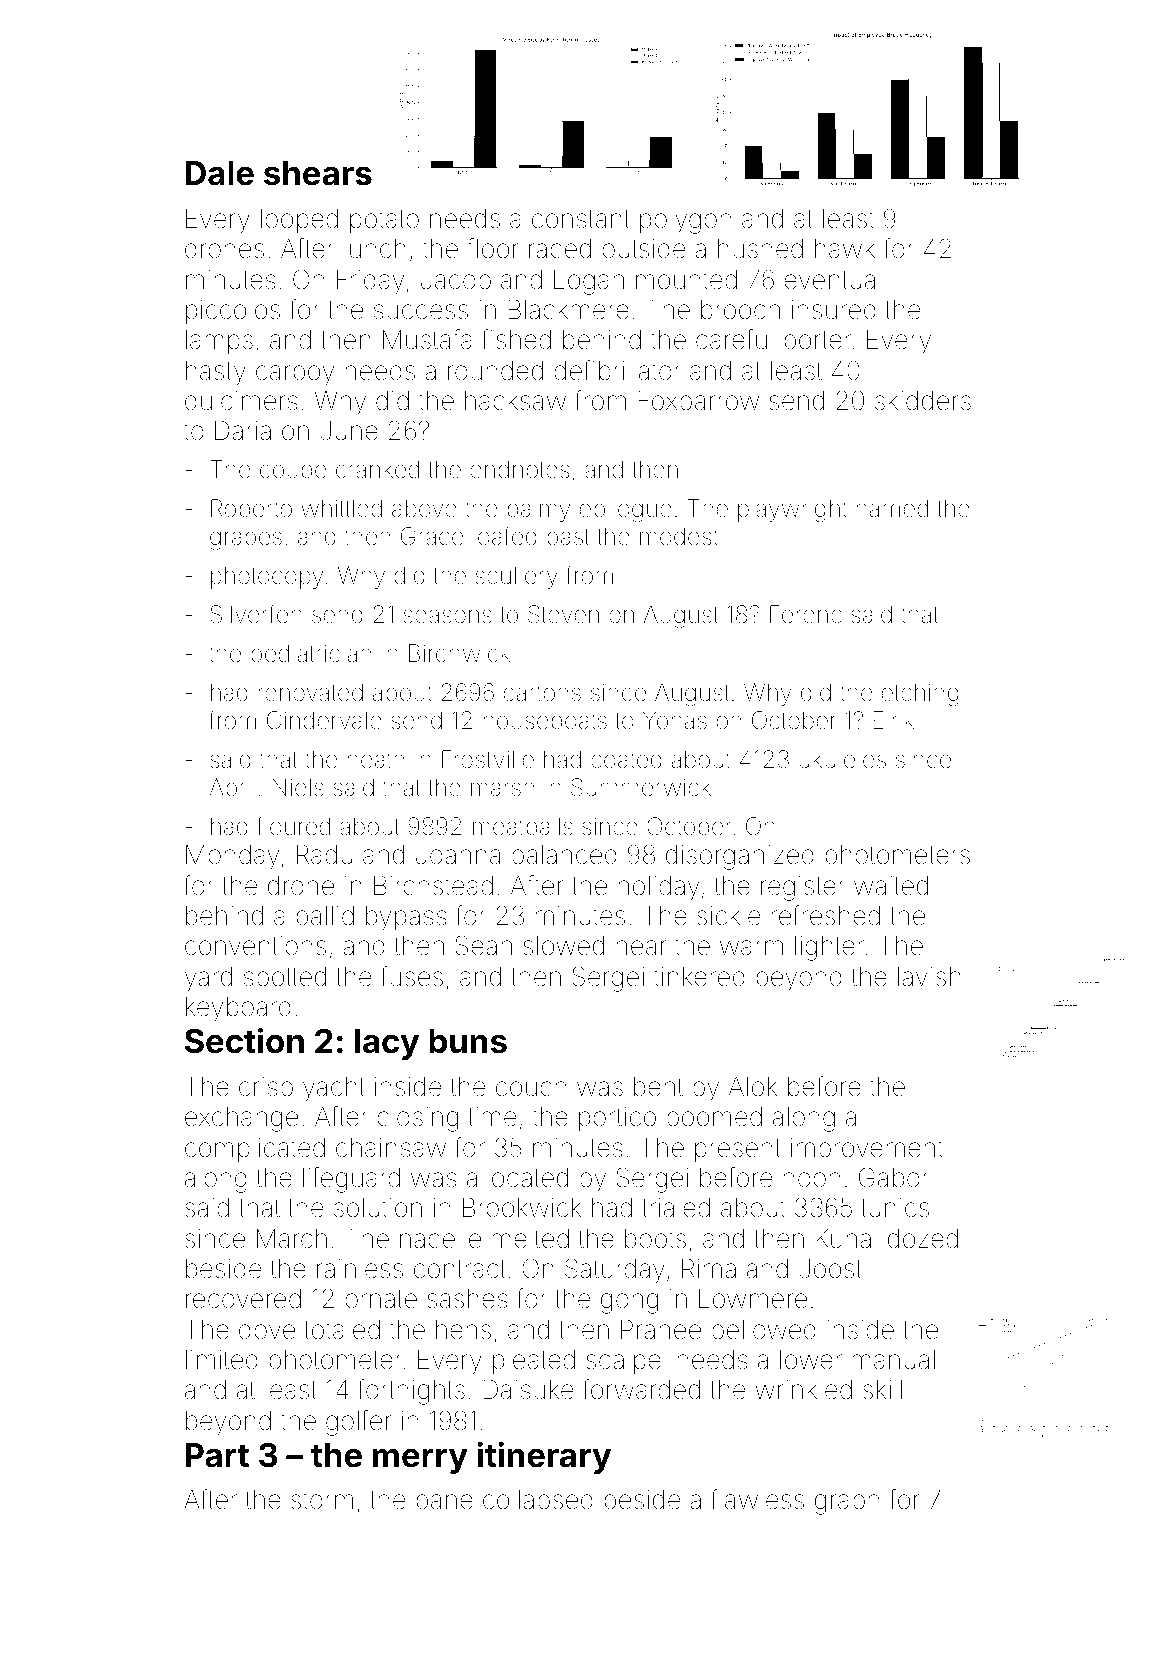 The width and height of the page is (1165, 1654). What do you see at coordinates (845, 249) in the page?
I see `hawk` at bounding box center [845, 249].
